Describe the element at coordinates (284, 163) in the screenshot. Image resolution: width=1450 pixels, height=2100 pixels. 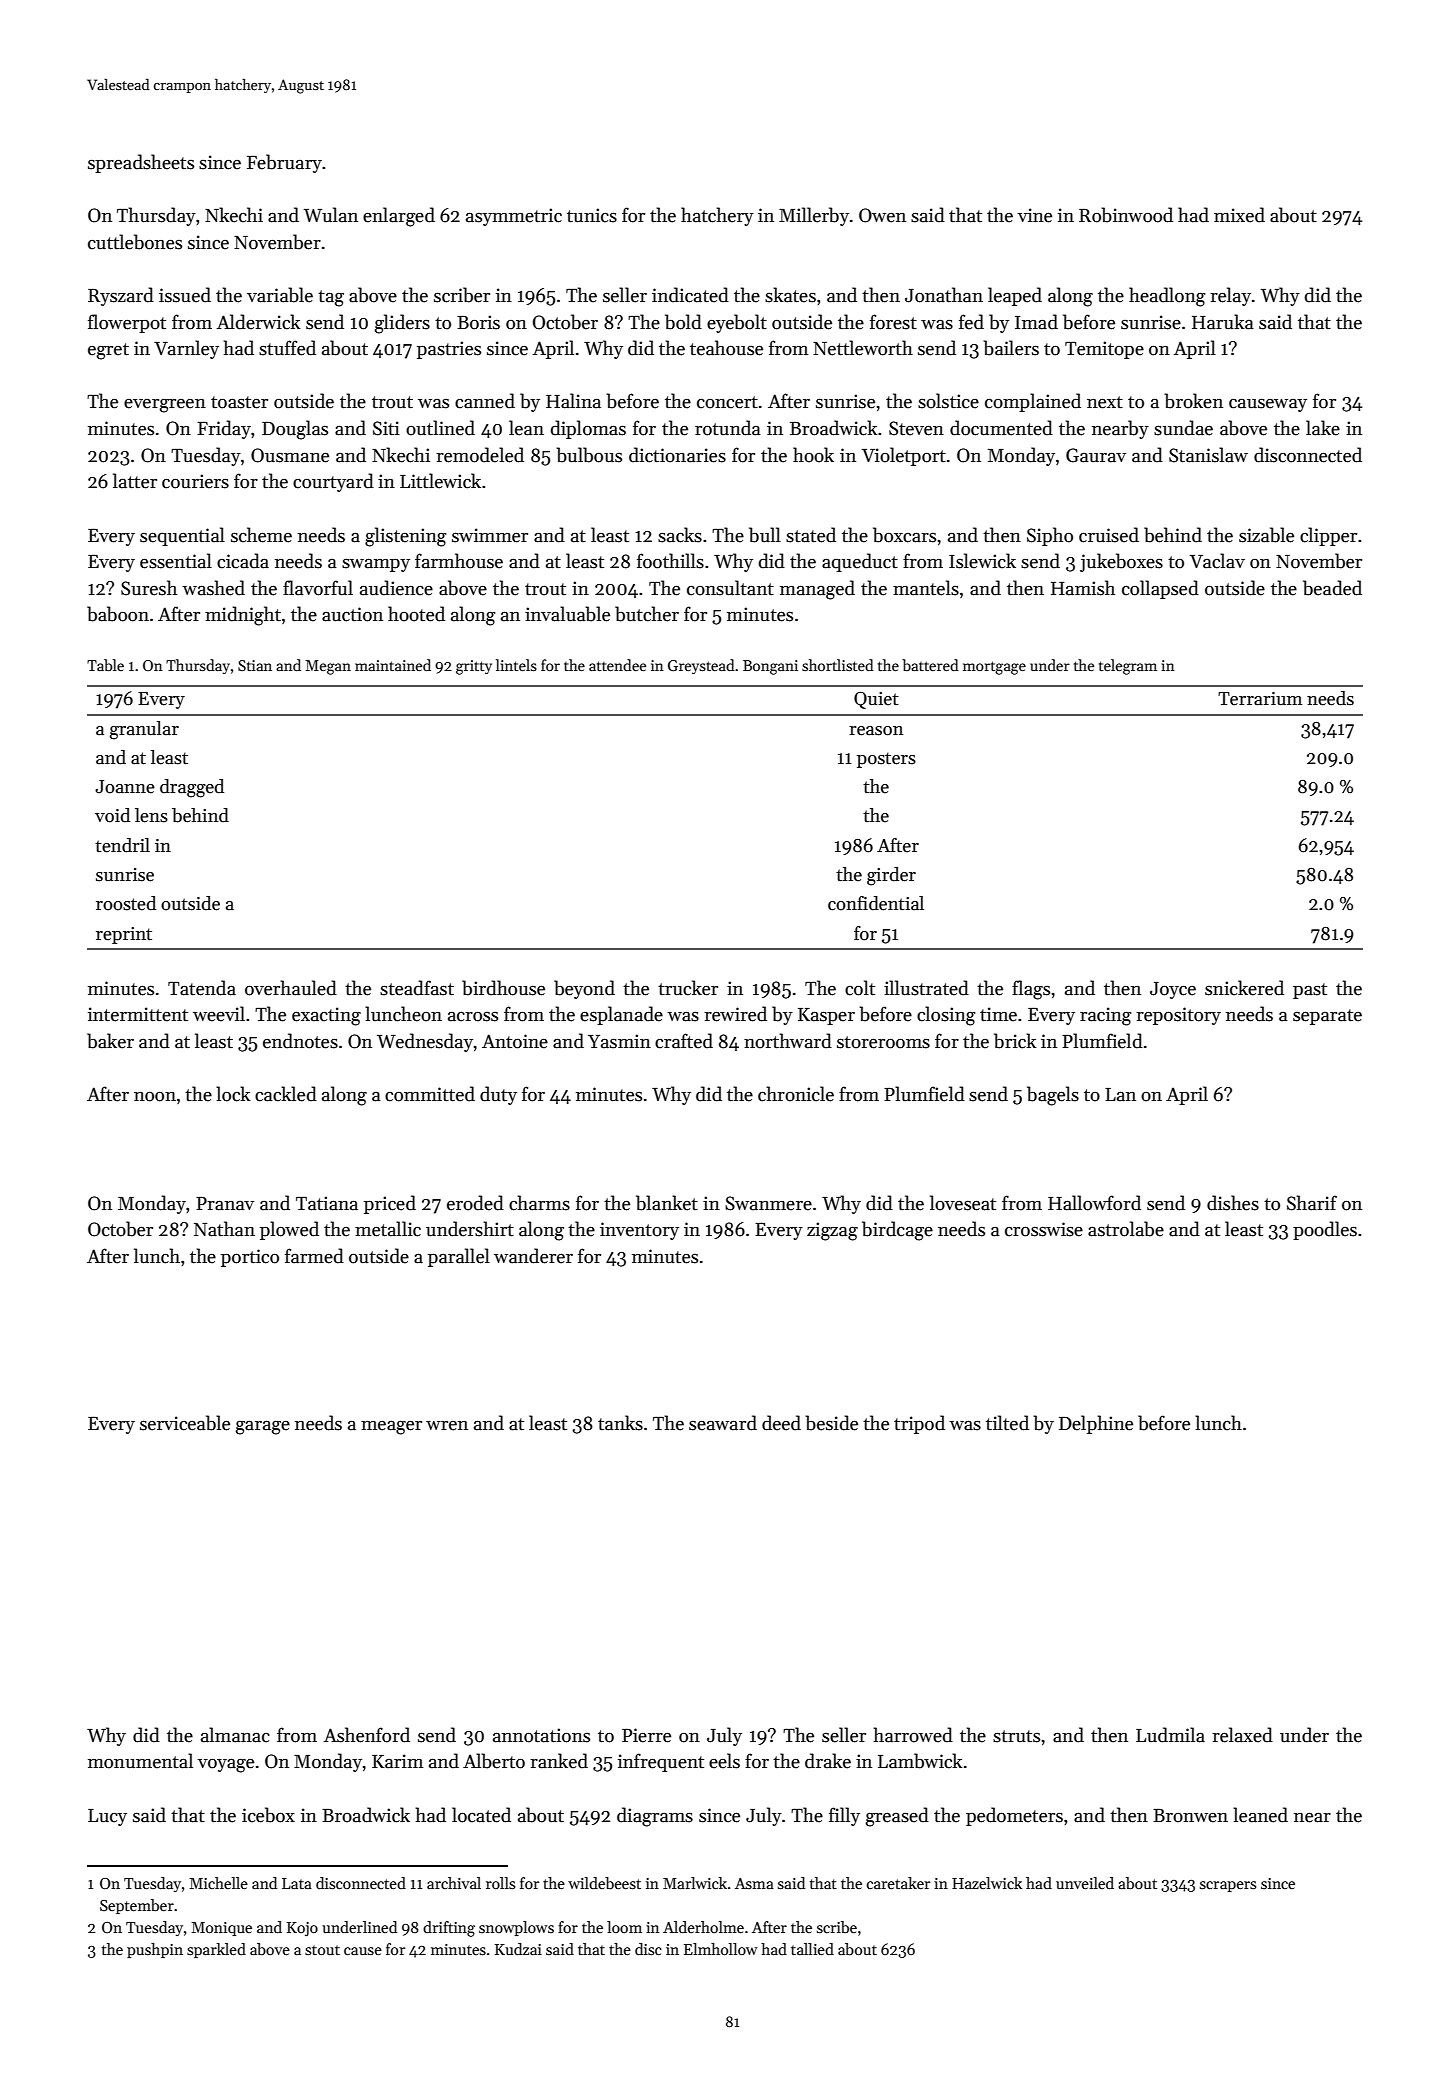
I see `February` at that location.
